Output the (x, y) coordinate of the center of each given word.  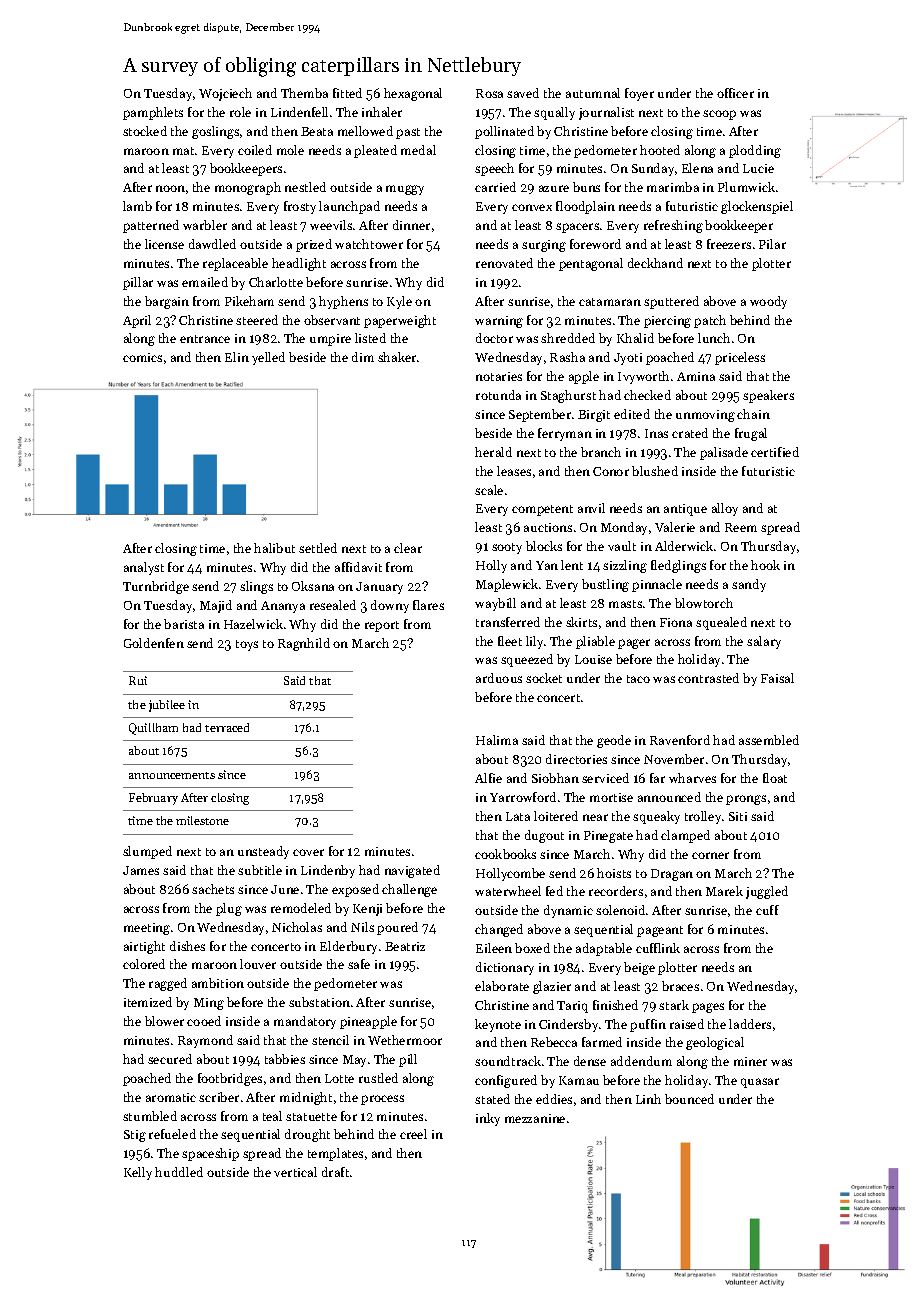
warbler (205, 225)
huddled (179, 1172)
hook (765, 565)
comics (142, 357)
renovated (504, 263)
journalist (606, 113)
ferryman (565, 434)
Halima (497, 740)
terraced (227, 727)
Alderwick (684, 546)
